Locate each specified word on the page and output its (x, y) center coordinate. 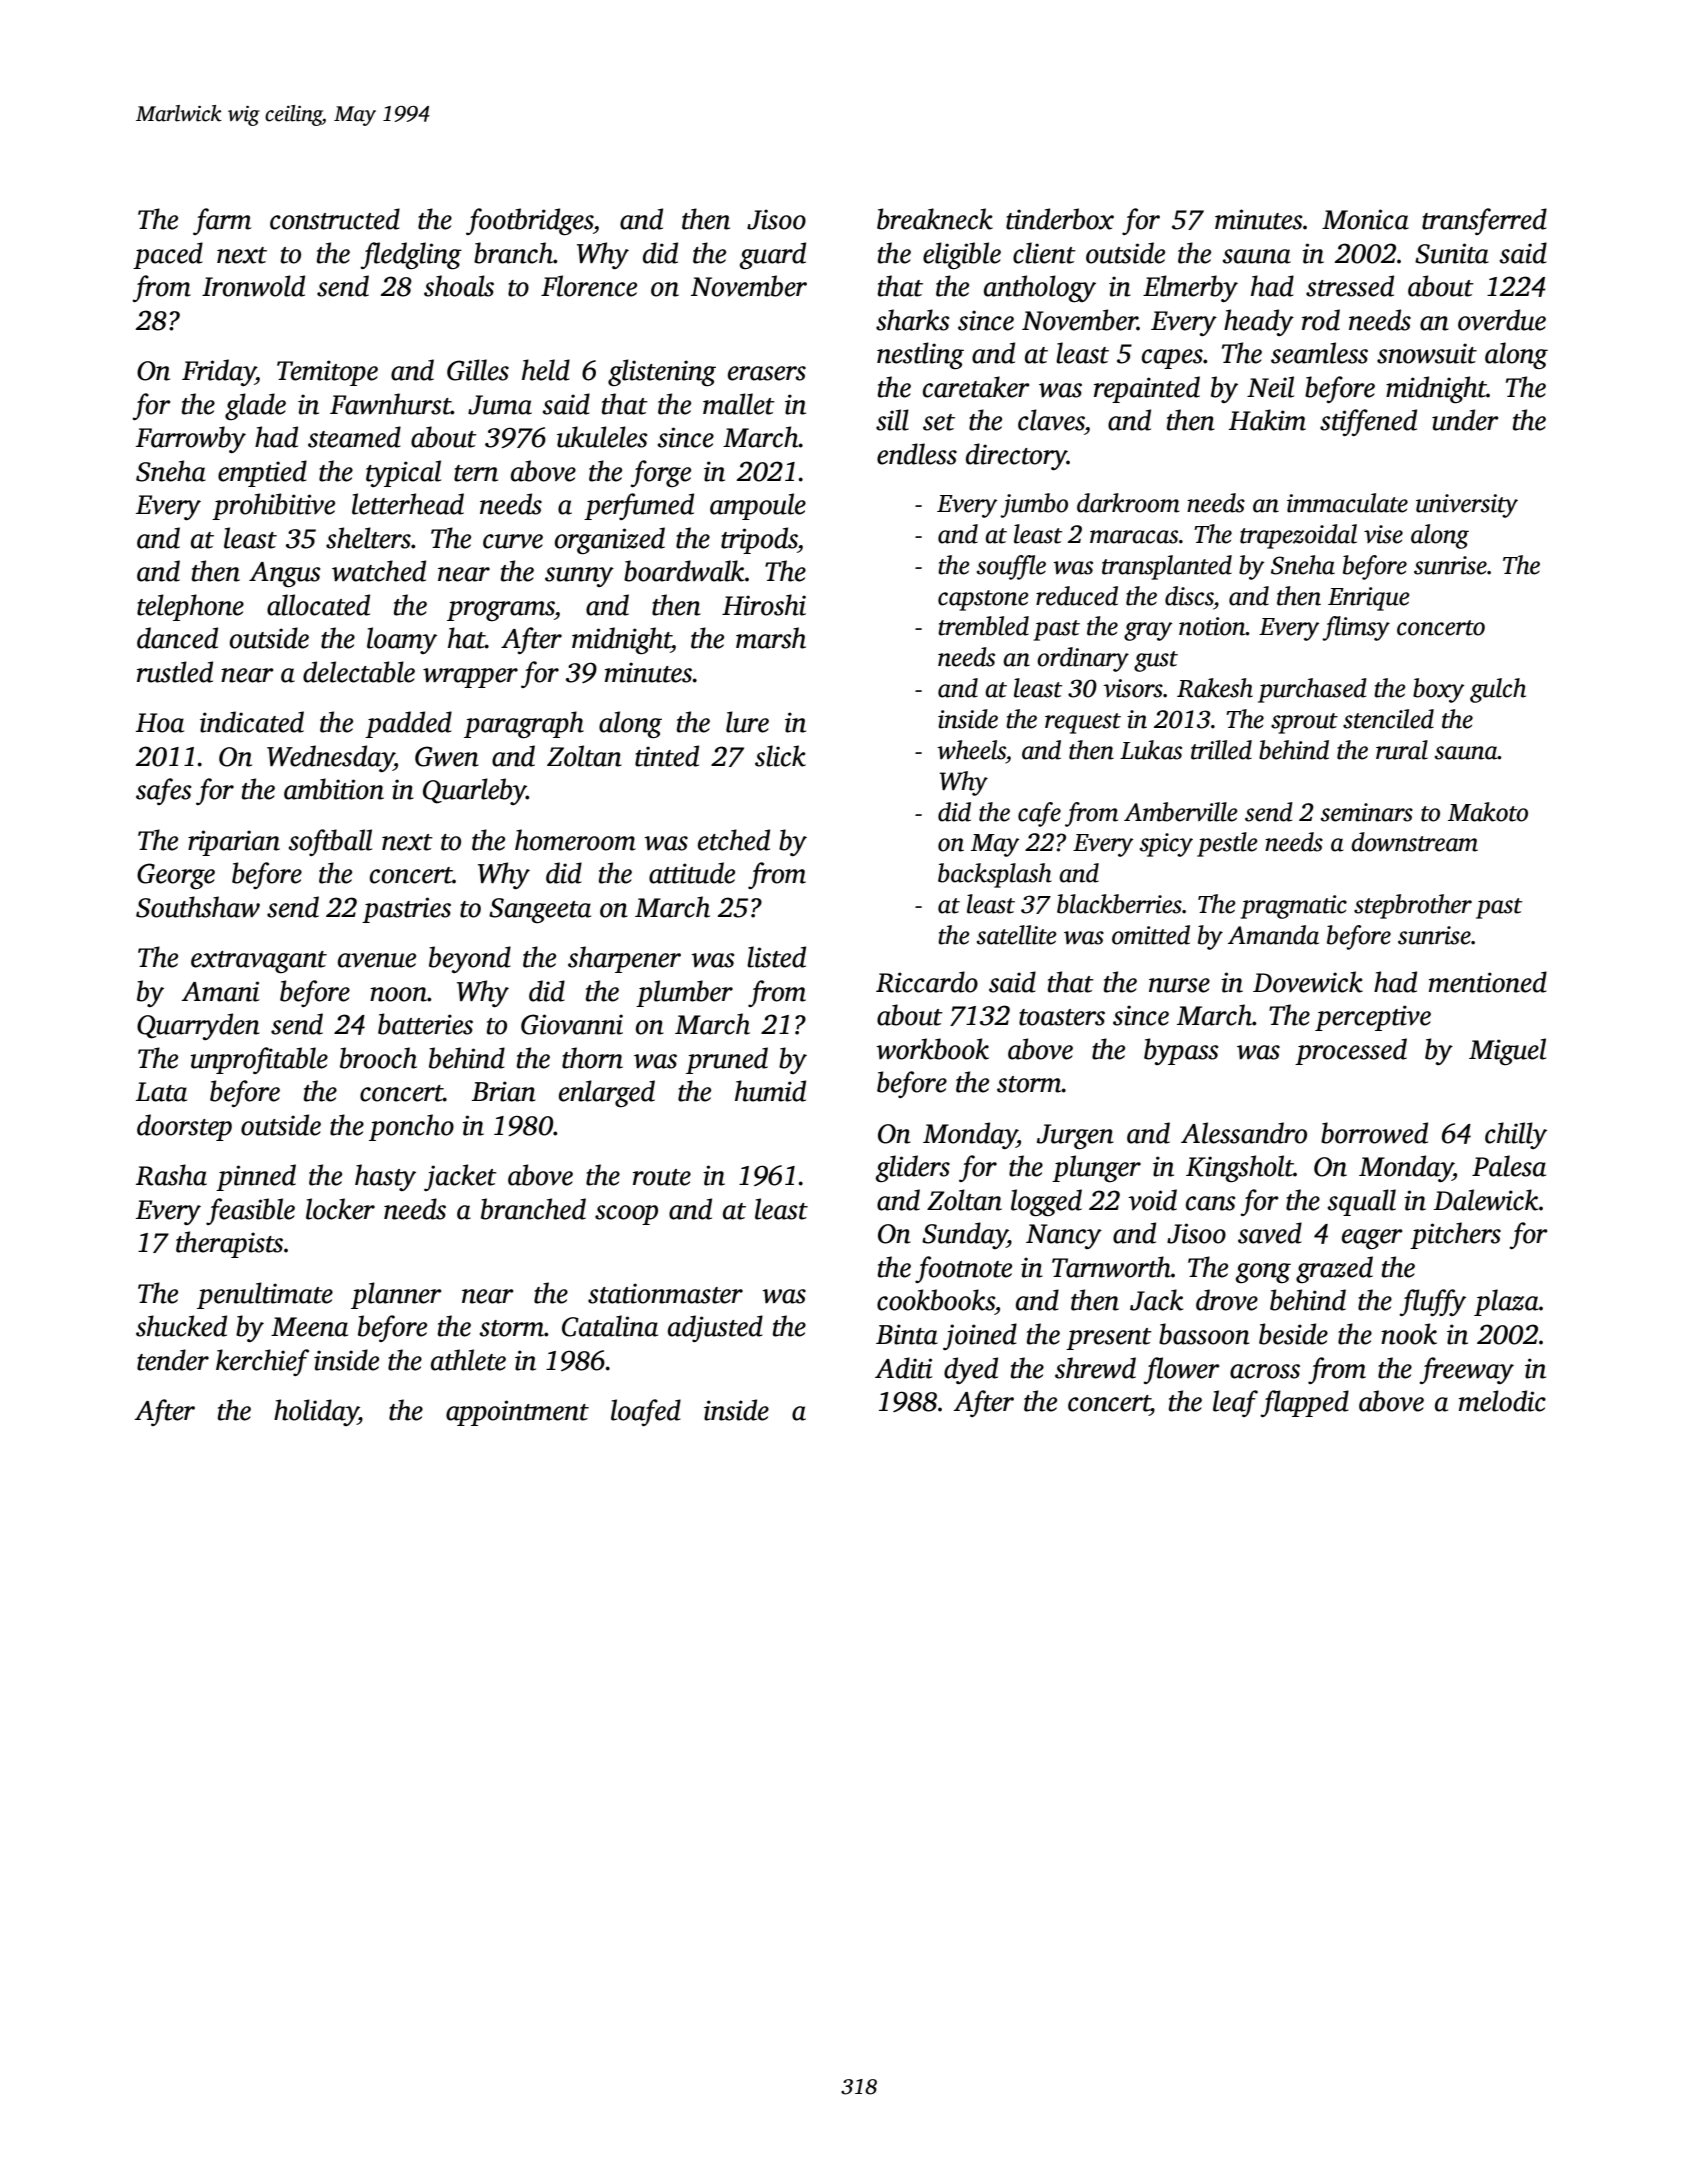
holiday (316, 1412)
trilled (1221, 750)
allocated (318, 605)
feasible (250, 1211)
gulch (1498, 690)
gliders (913, 1168)
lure (747, 722)
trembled (983, 626)
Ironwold (253, 286)
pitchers (1455, 1235)
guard (773, 255)
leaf (1235, 1403)
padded (408, 724)
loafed (646, 1412)
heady (1259, 322)
